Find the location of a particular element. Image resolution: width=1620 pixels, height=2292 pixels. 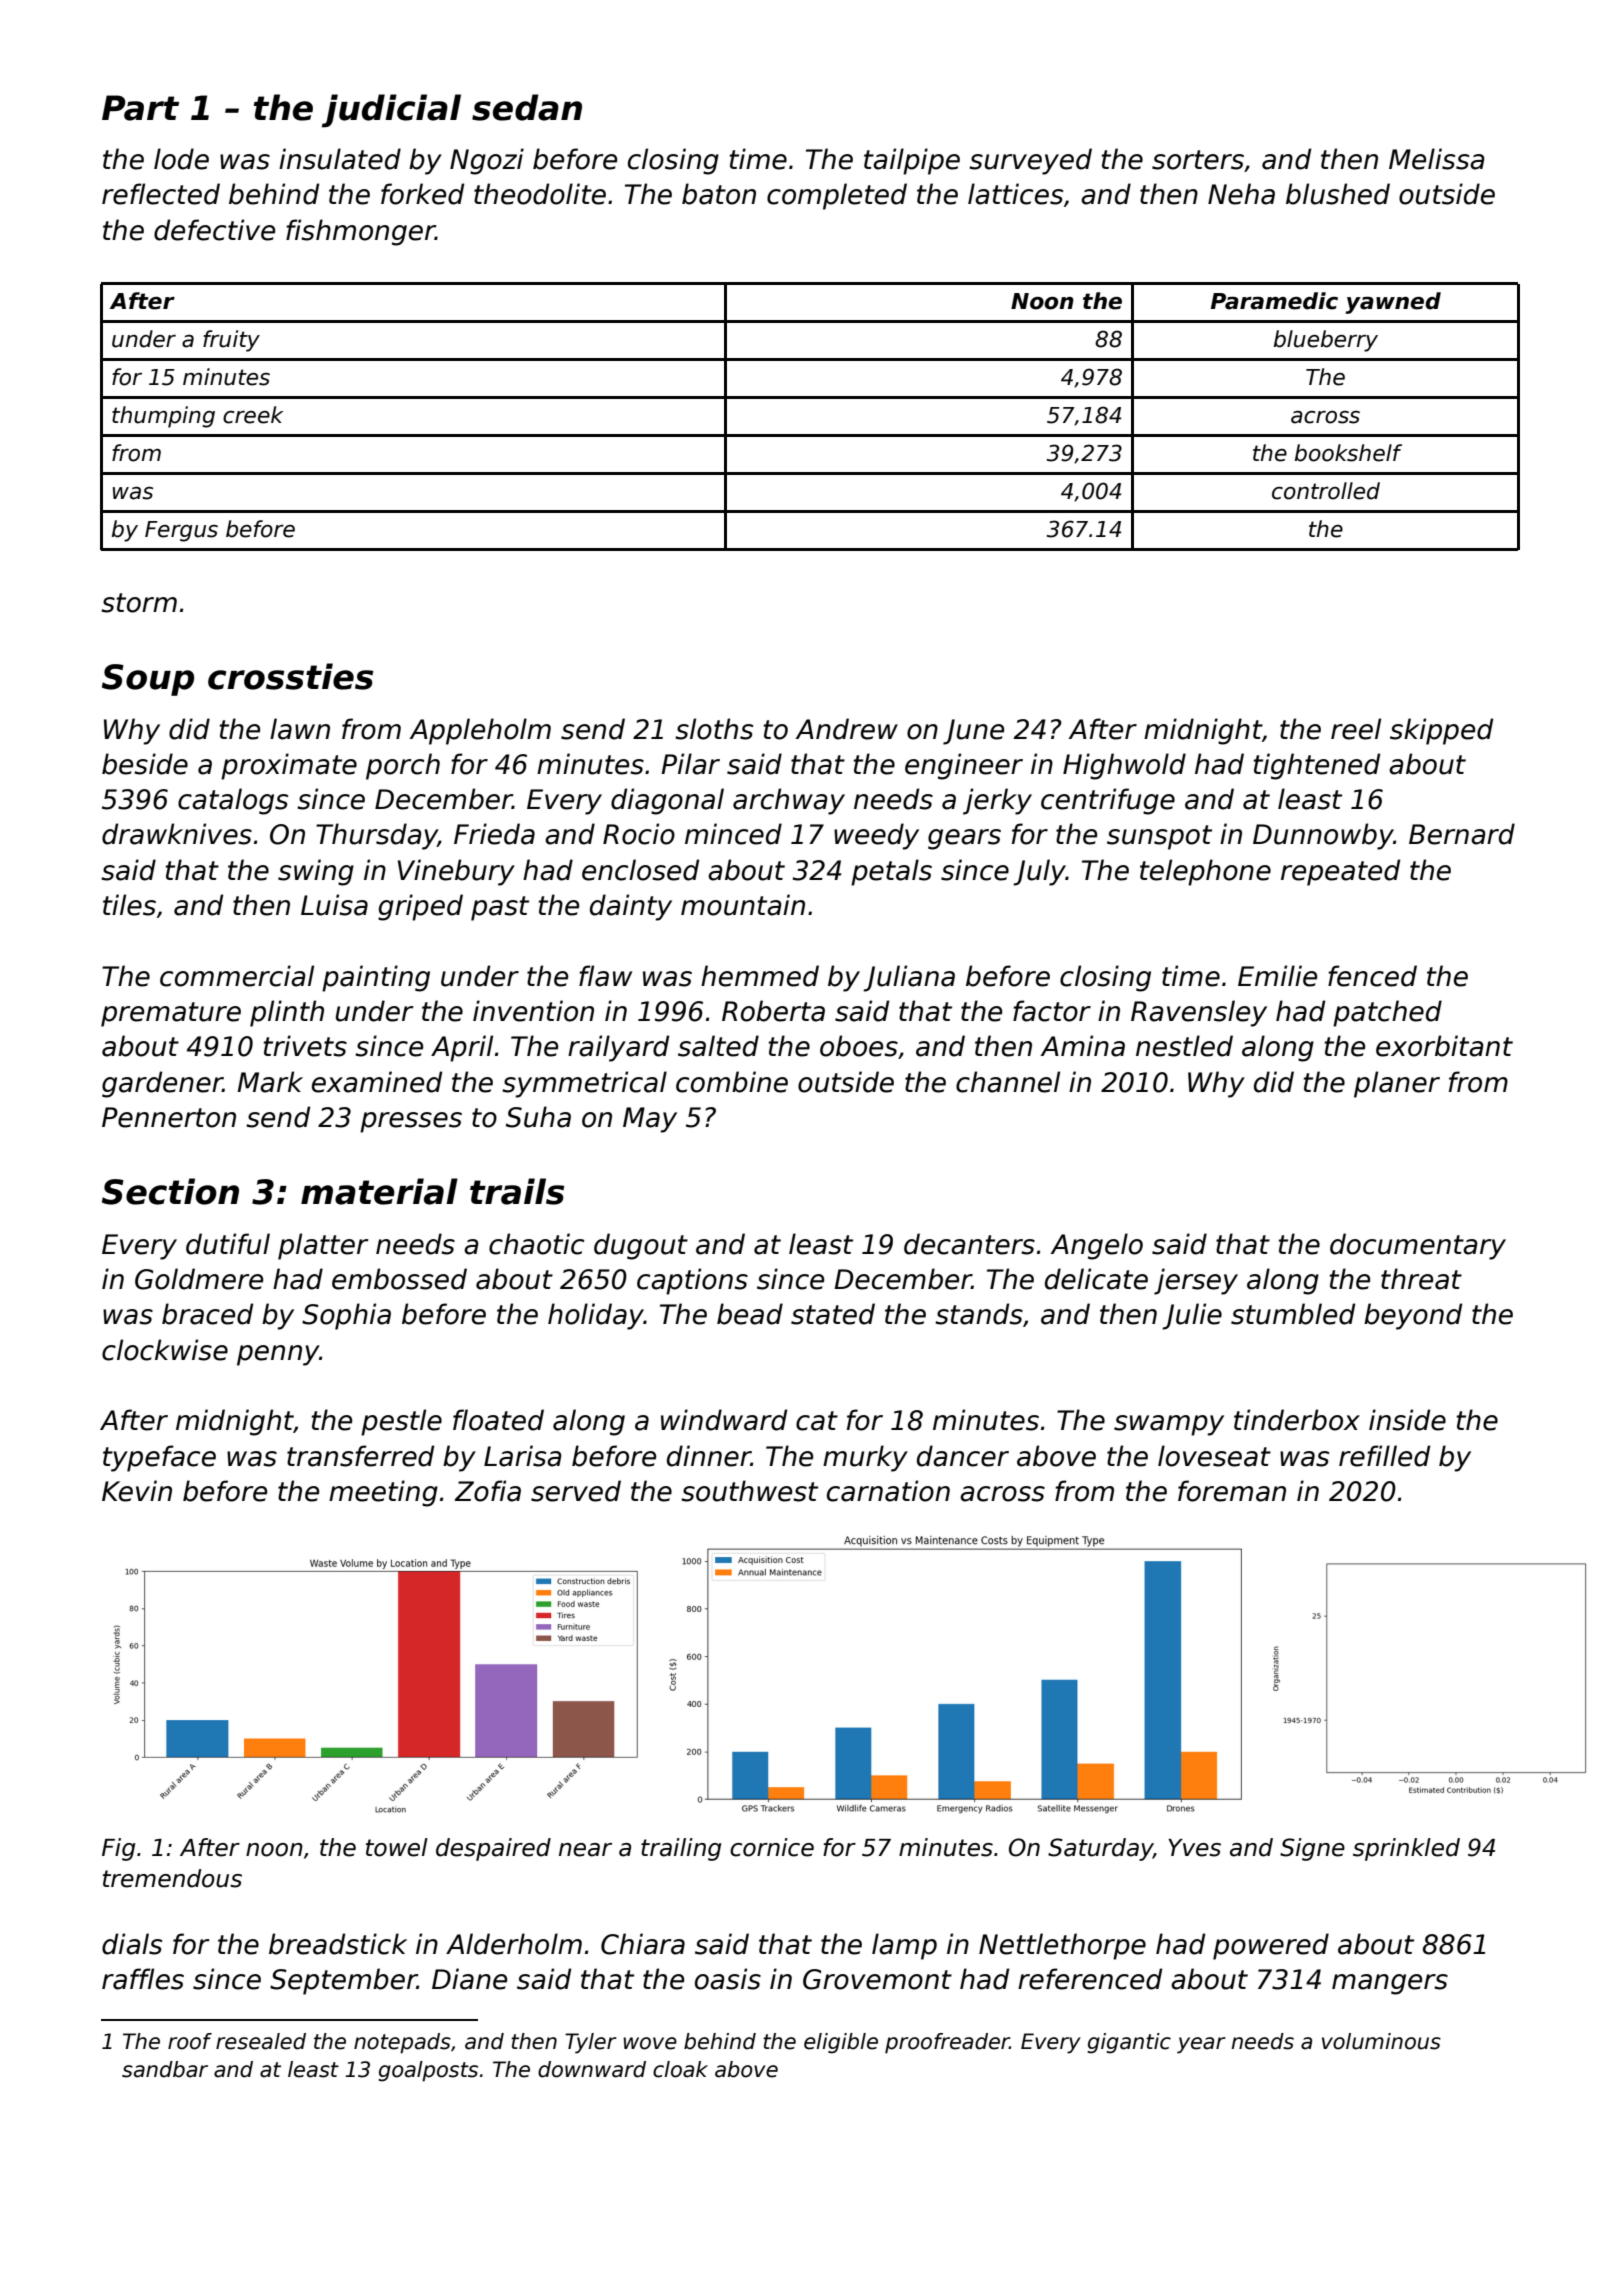

crossties is located at coordinates (290, 676).
